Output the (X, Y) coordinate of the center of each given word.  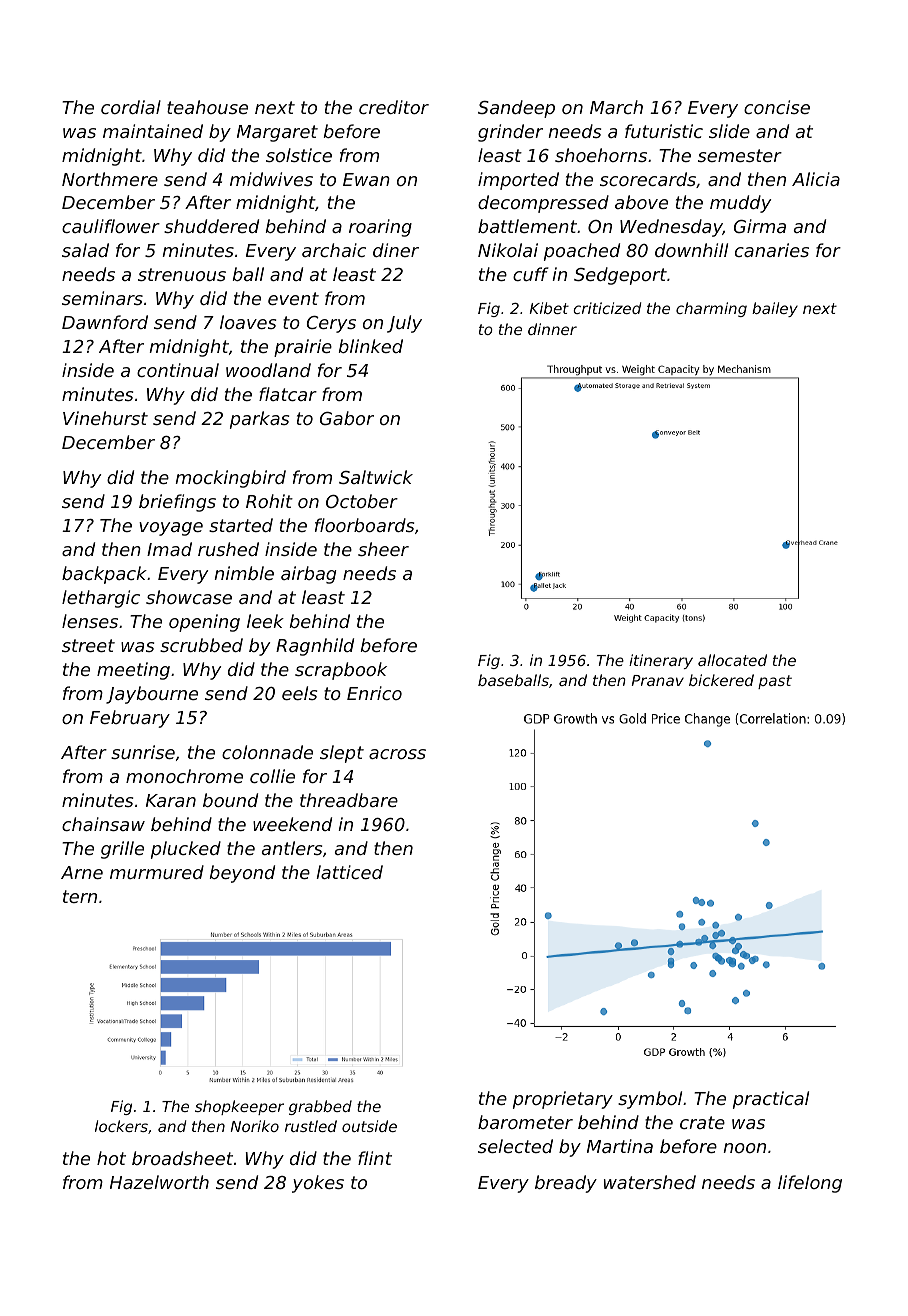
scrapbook (341, 671)
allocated (732, 660)
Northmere (110, 179)
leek (265, 621)
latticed (349, 872)
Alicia (816, 179)
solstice (299, 155)
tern (80, 896)
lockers (121, 1126)
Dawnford (105, 322)
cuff (531, 274)
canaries (772, 250)
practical (771, 1100)
